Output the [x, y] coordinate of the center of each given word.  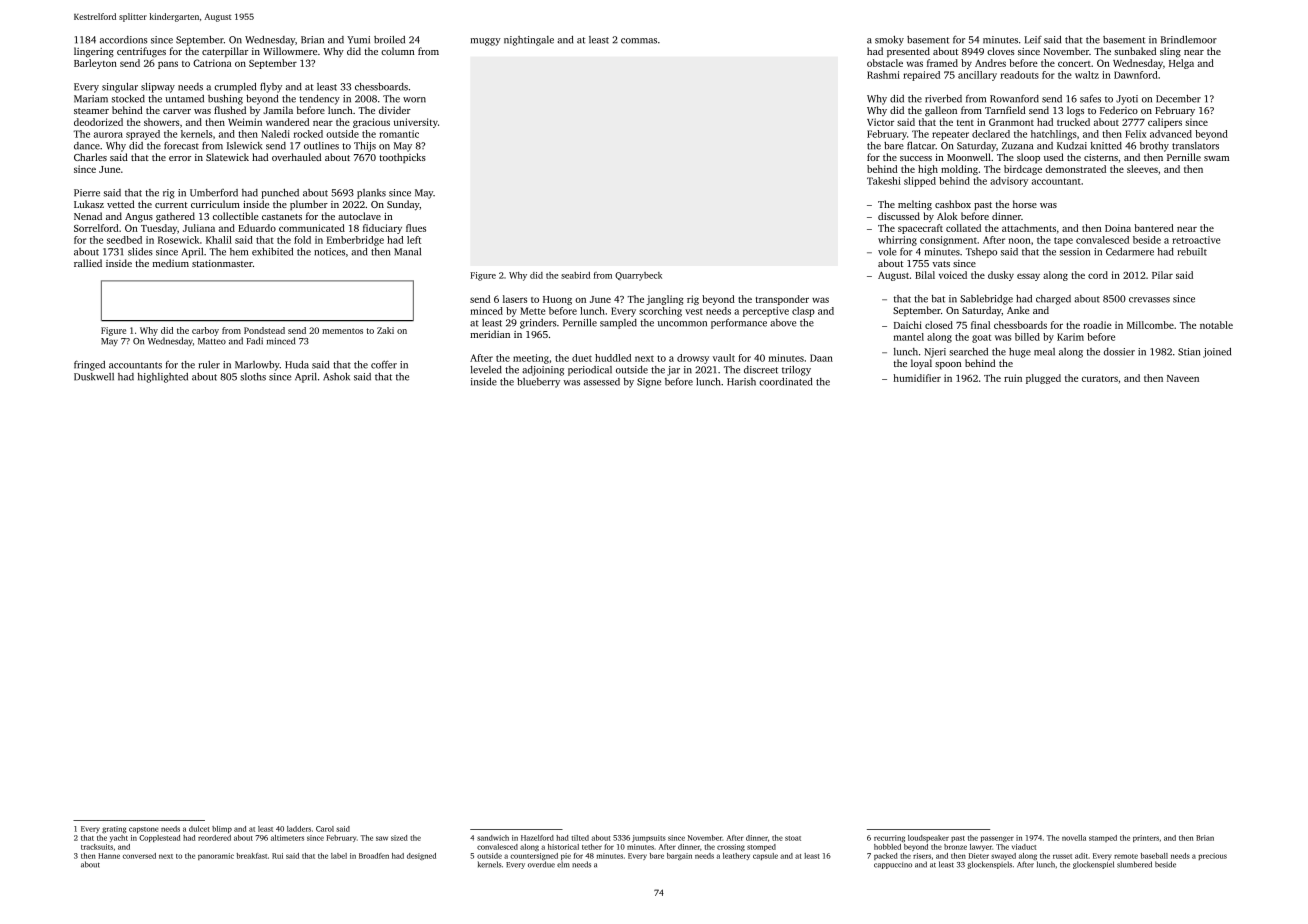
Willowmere [290, 51]
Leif [1033, 39]
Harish [741, 382]
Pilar [1162, 275]
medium [170, 263]
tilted [580, 838]
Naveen [1183, 378]
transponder [782, 300]
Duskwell [94, 377]
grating [114, 829]
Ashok [336, 377]
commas [639, 41]
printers [1146, 838]
